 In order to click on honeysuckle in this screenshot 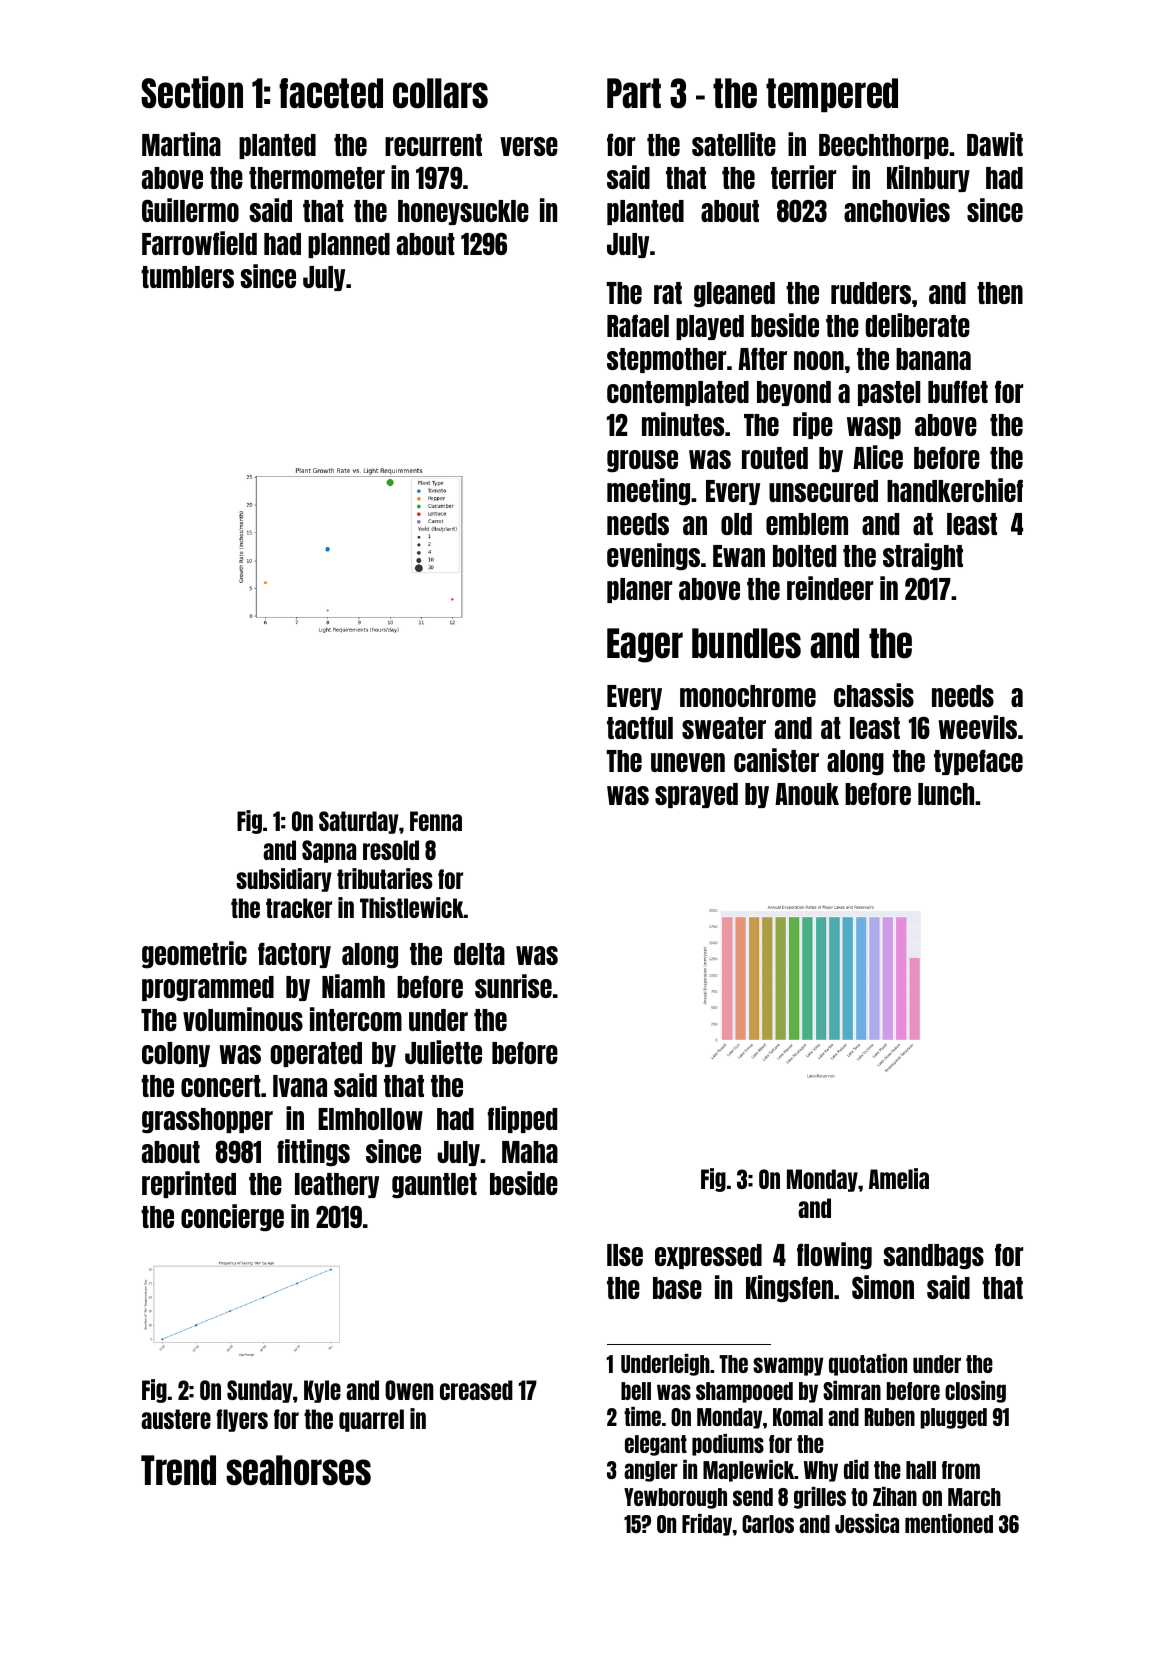, I will do `click(463, 212)`.
